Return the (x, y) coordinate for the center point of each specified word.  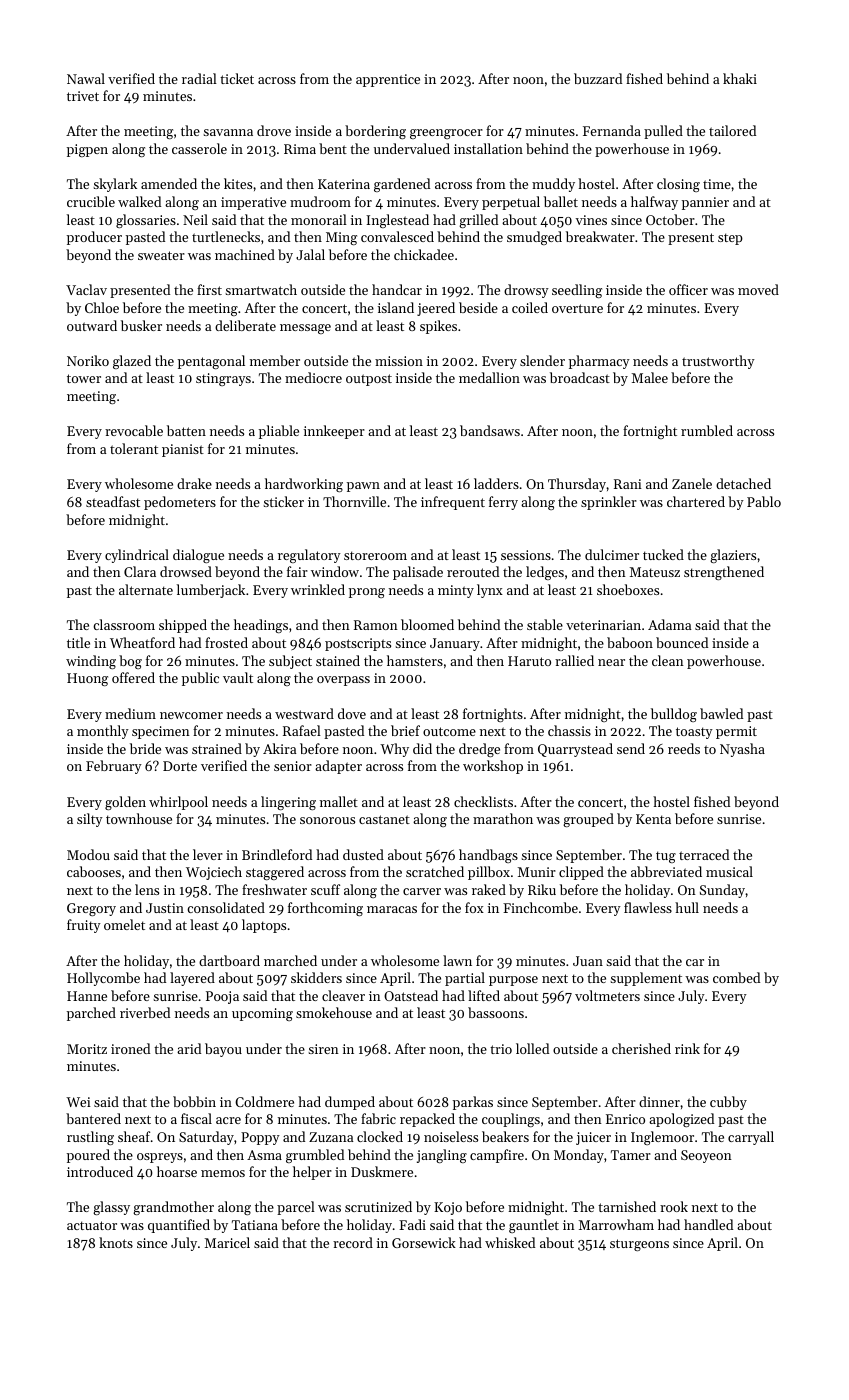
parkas (473, 1103)
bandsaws (490, 430)
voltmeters (607, 995)
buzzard (598, 78)
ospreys (160, 1158)
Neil (195, 219)
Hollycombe (103, 979)
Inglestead (397, 221)
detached (743, 483)
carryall (751, 1138)
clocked (380, 1136)
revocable (134, 430)
